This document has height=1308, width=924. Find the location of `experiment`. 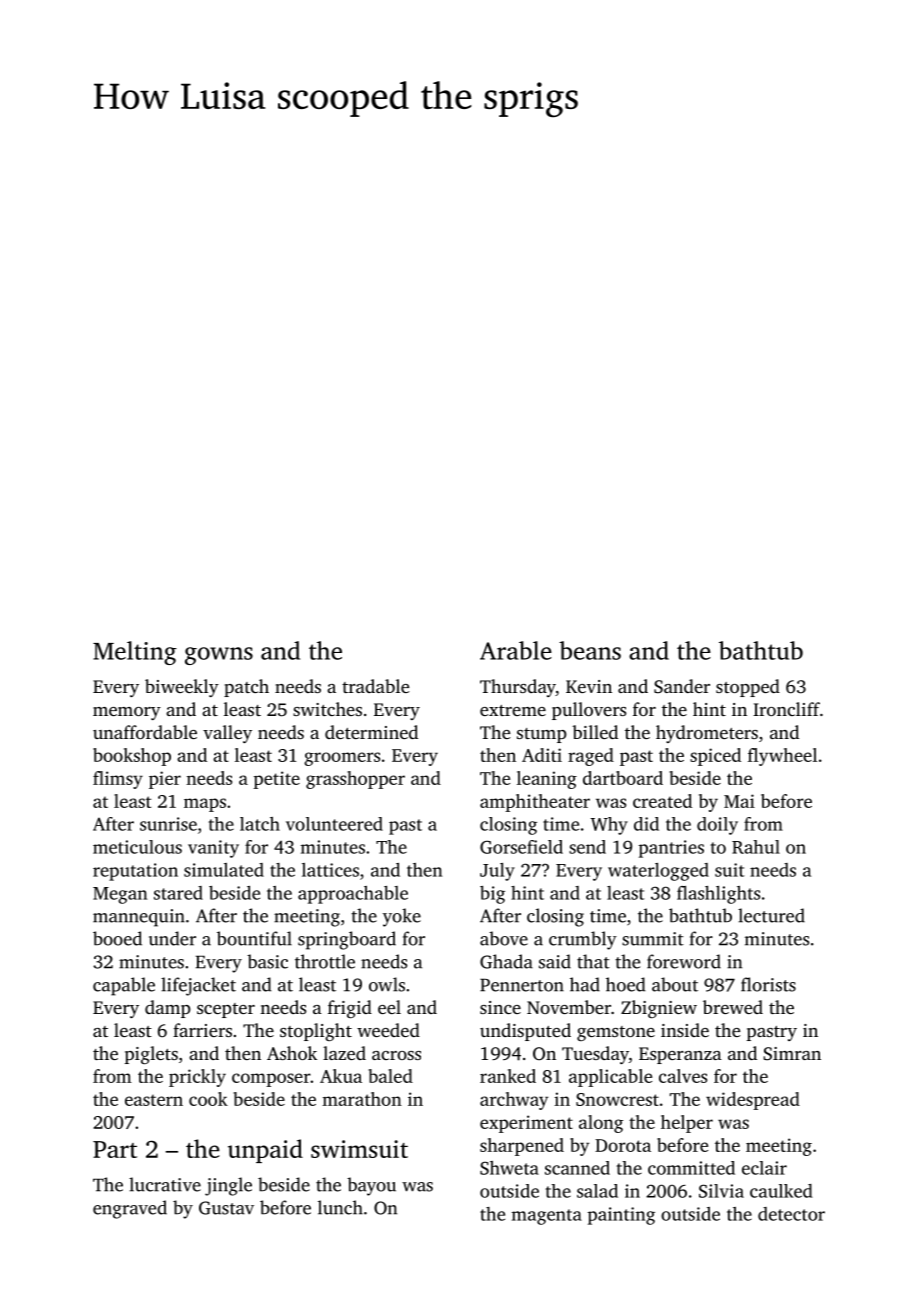

experiment is located at coordinates (526, 1124).
